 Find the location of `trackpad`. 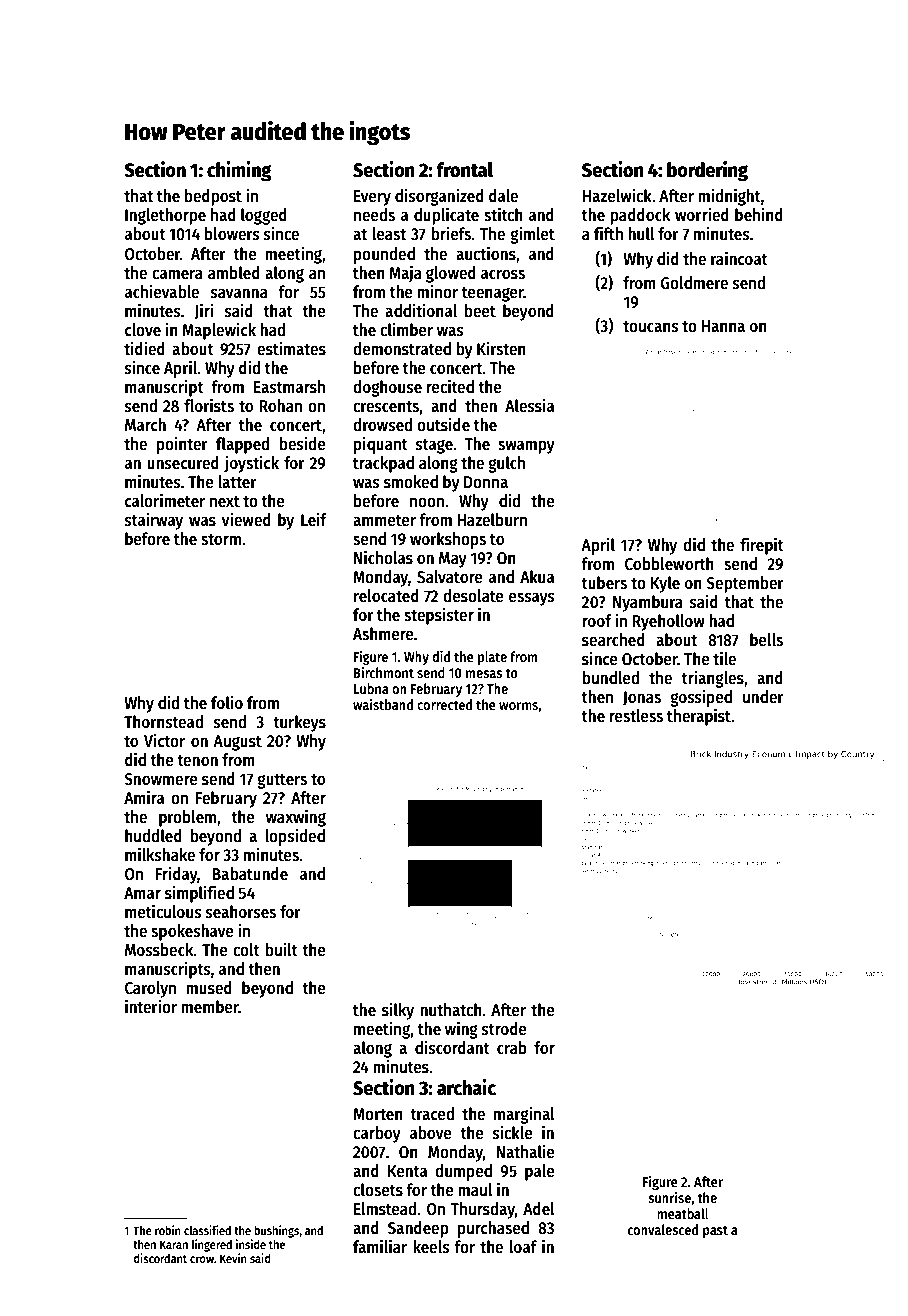

trackpad is located at coordinates (383, 464).
